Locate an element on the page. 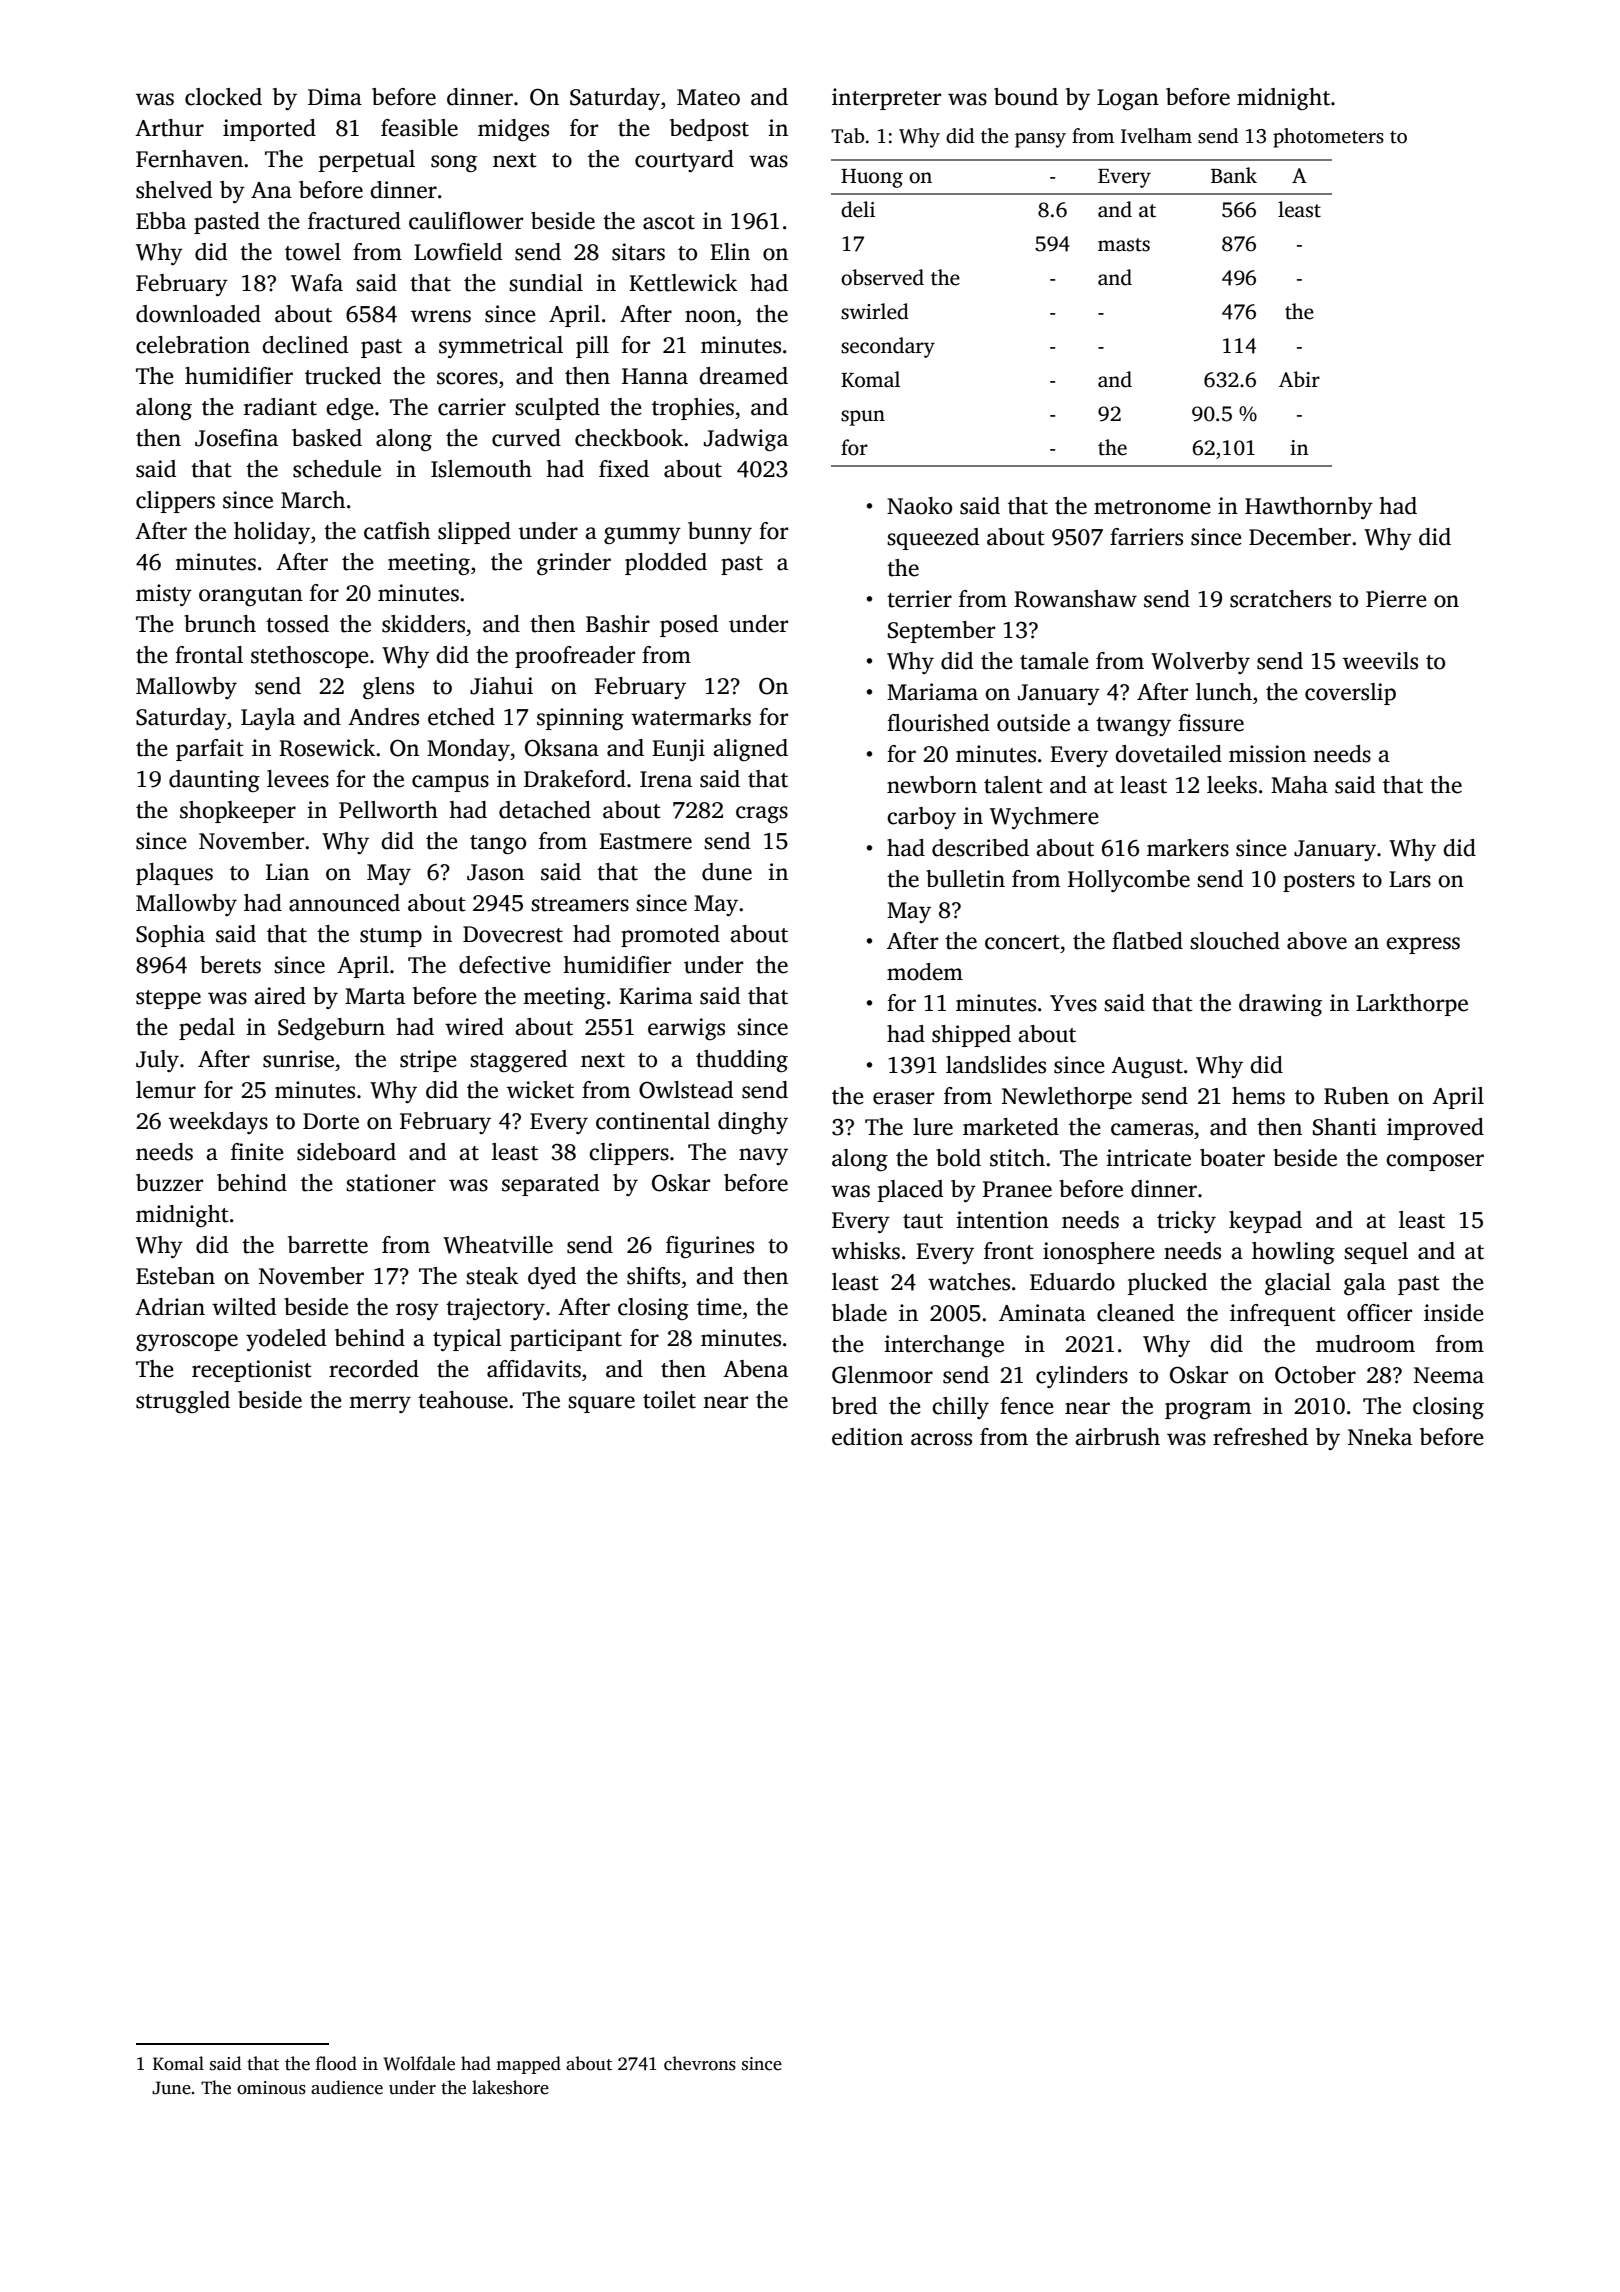  chevrons is located at coordinates (700, 2063).
